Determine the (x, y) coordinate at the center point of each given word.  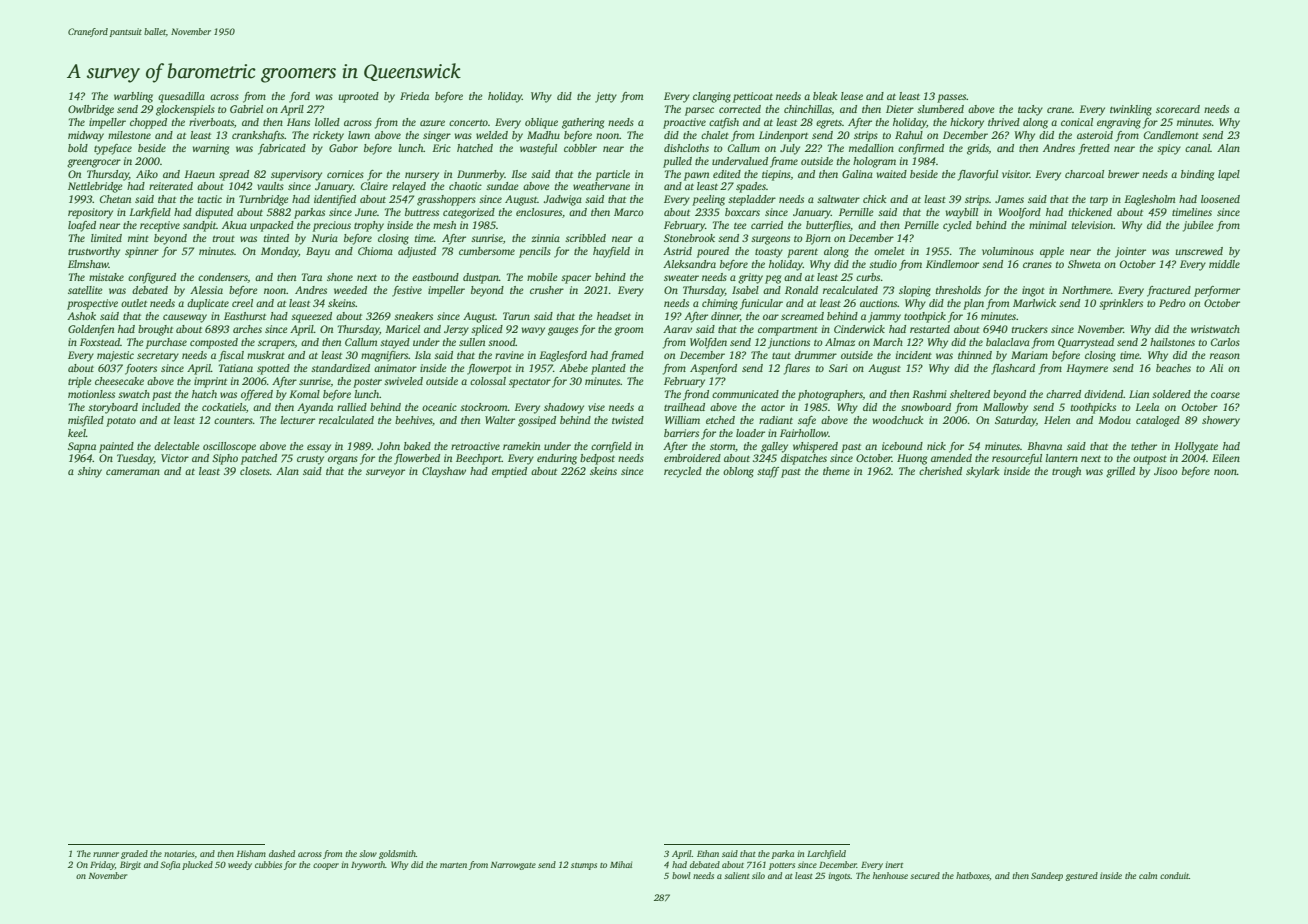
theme (836, 471)
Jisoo (1166, 471)
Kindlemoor (952, 264)
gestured (1081, 876)
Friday (102, 865)
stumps (584, 866)
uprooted (359, 97)
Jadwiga (563, 200)
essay (319, 448)
